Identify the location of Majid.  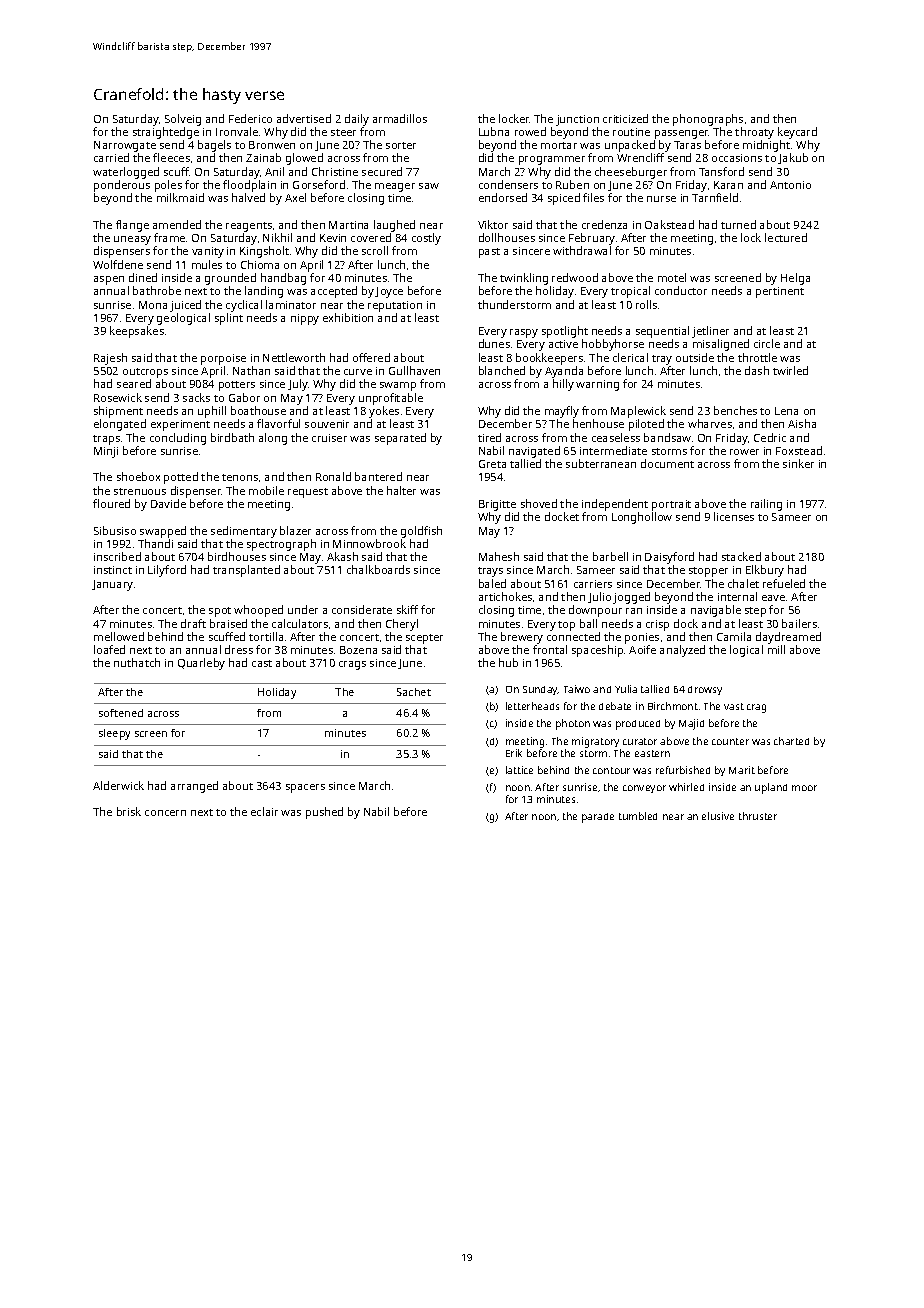
(691, 724).
